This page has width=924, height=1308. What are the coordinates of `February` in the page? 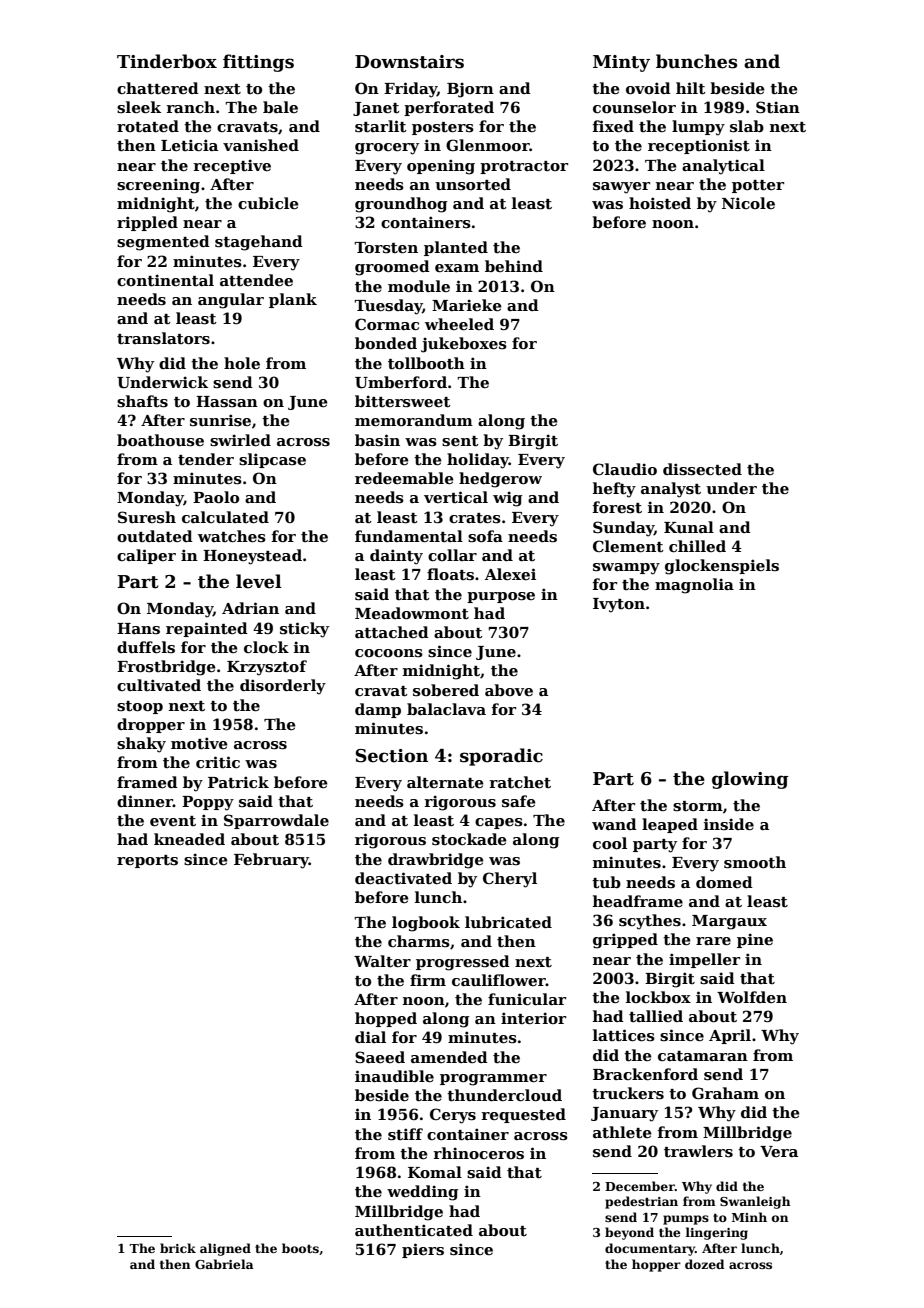 It's located at (271, 861).
